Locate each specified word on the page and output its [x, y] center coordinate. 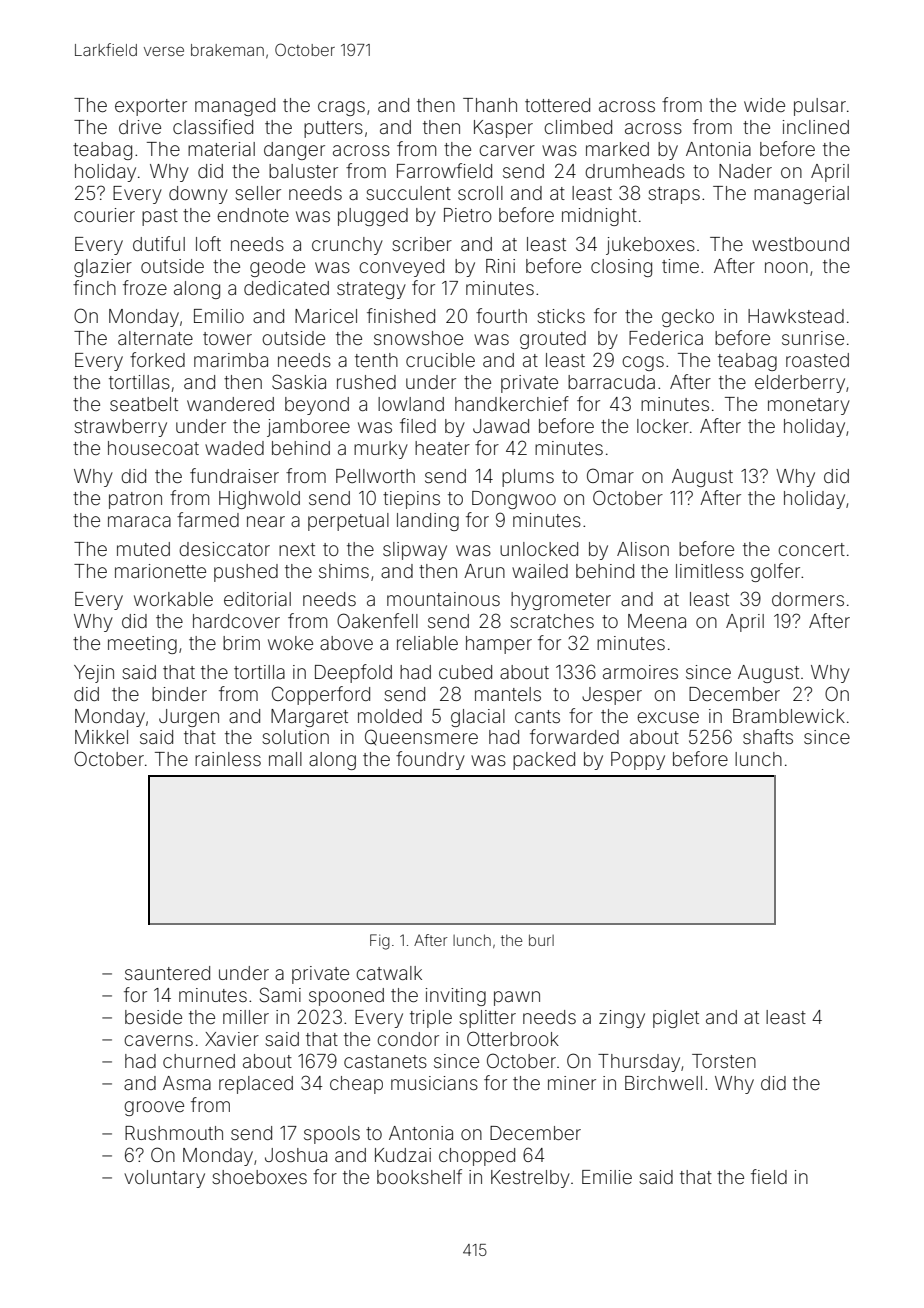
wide [764, 105]
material [221, 149]
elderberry [800, 384]
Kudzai [403, 1155]
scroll [480, 193]
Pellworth [375, 476]
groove [154, 1108]
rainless [228, 759]
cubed [465, 672]
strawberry [121, 428]
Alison [643, 549]
